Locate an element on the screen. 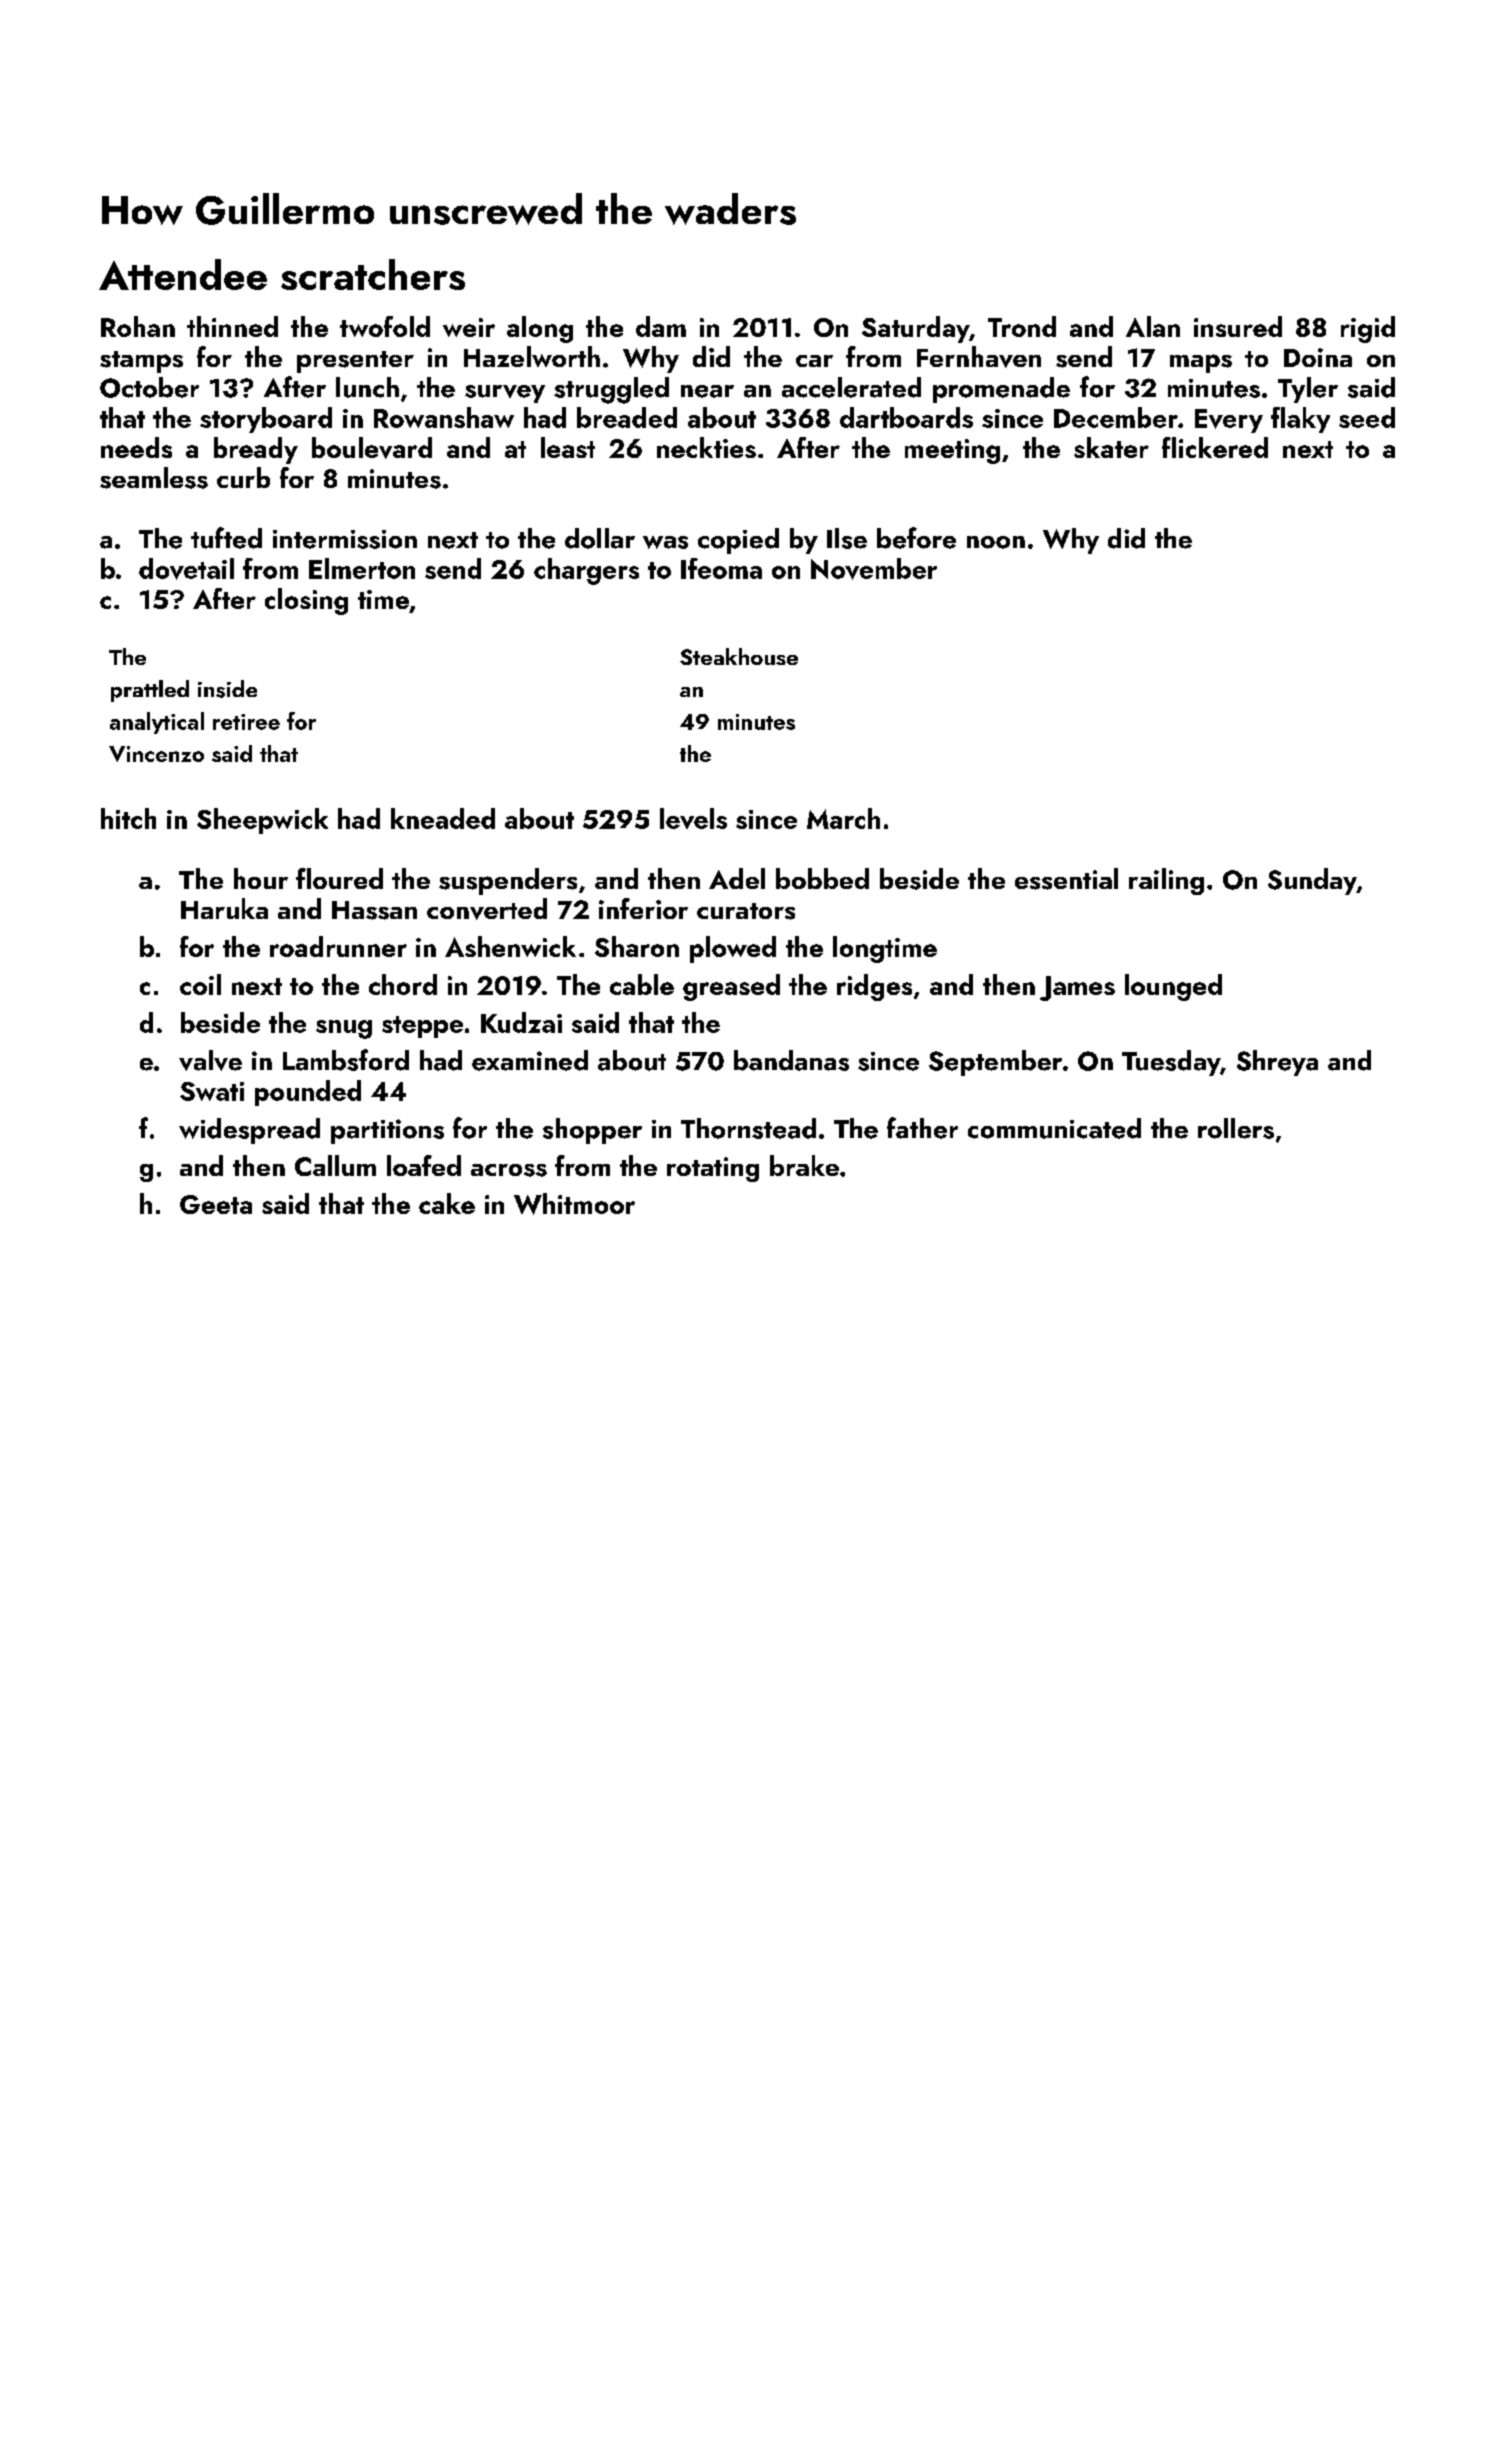 This screenshot has height=2464, width=1496. closing is located at coordinates (306, 601).
